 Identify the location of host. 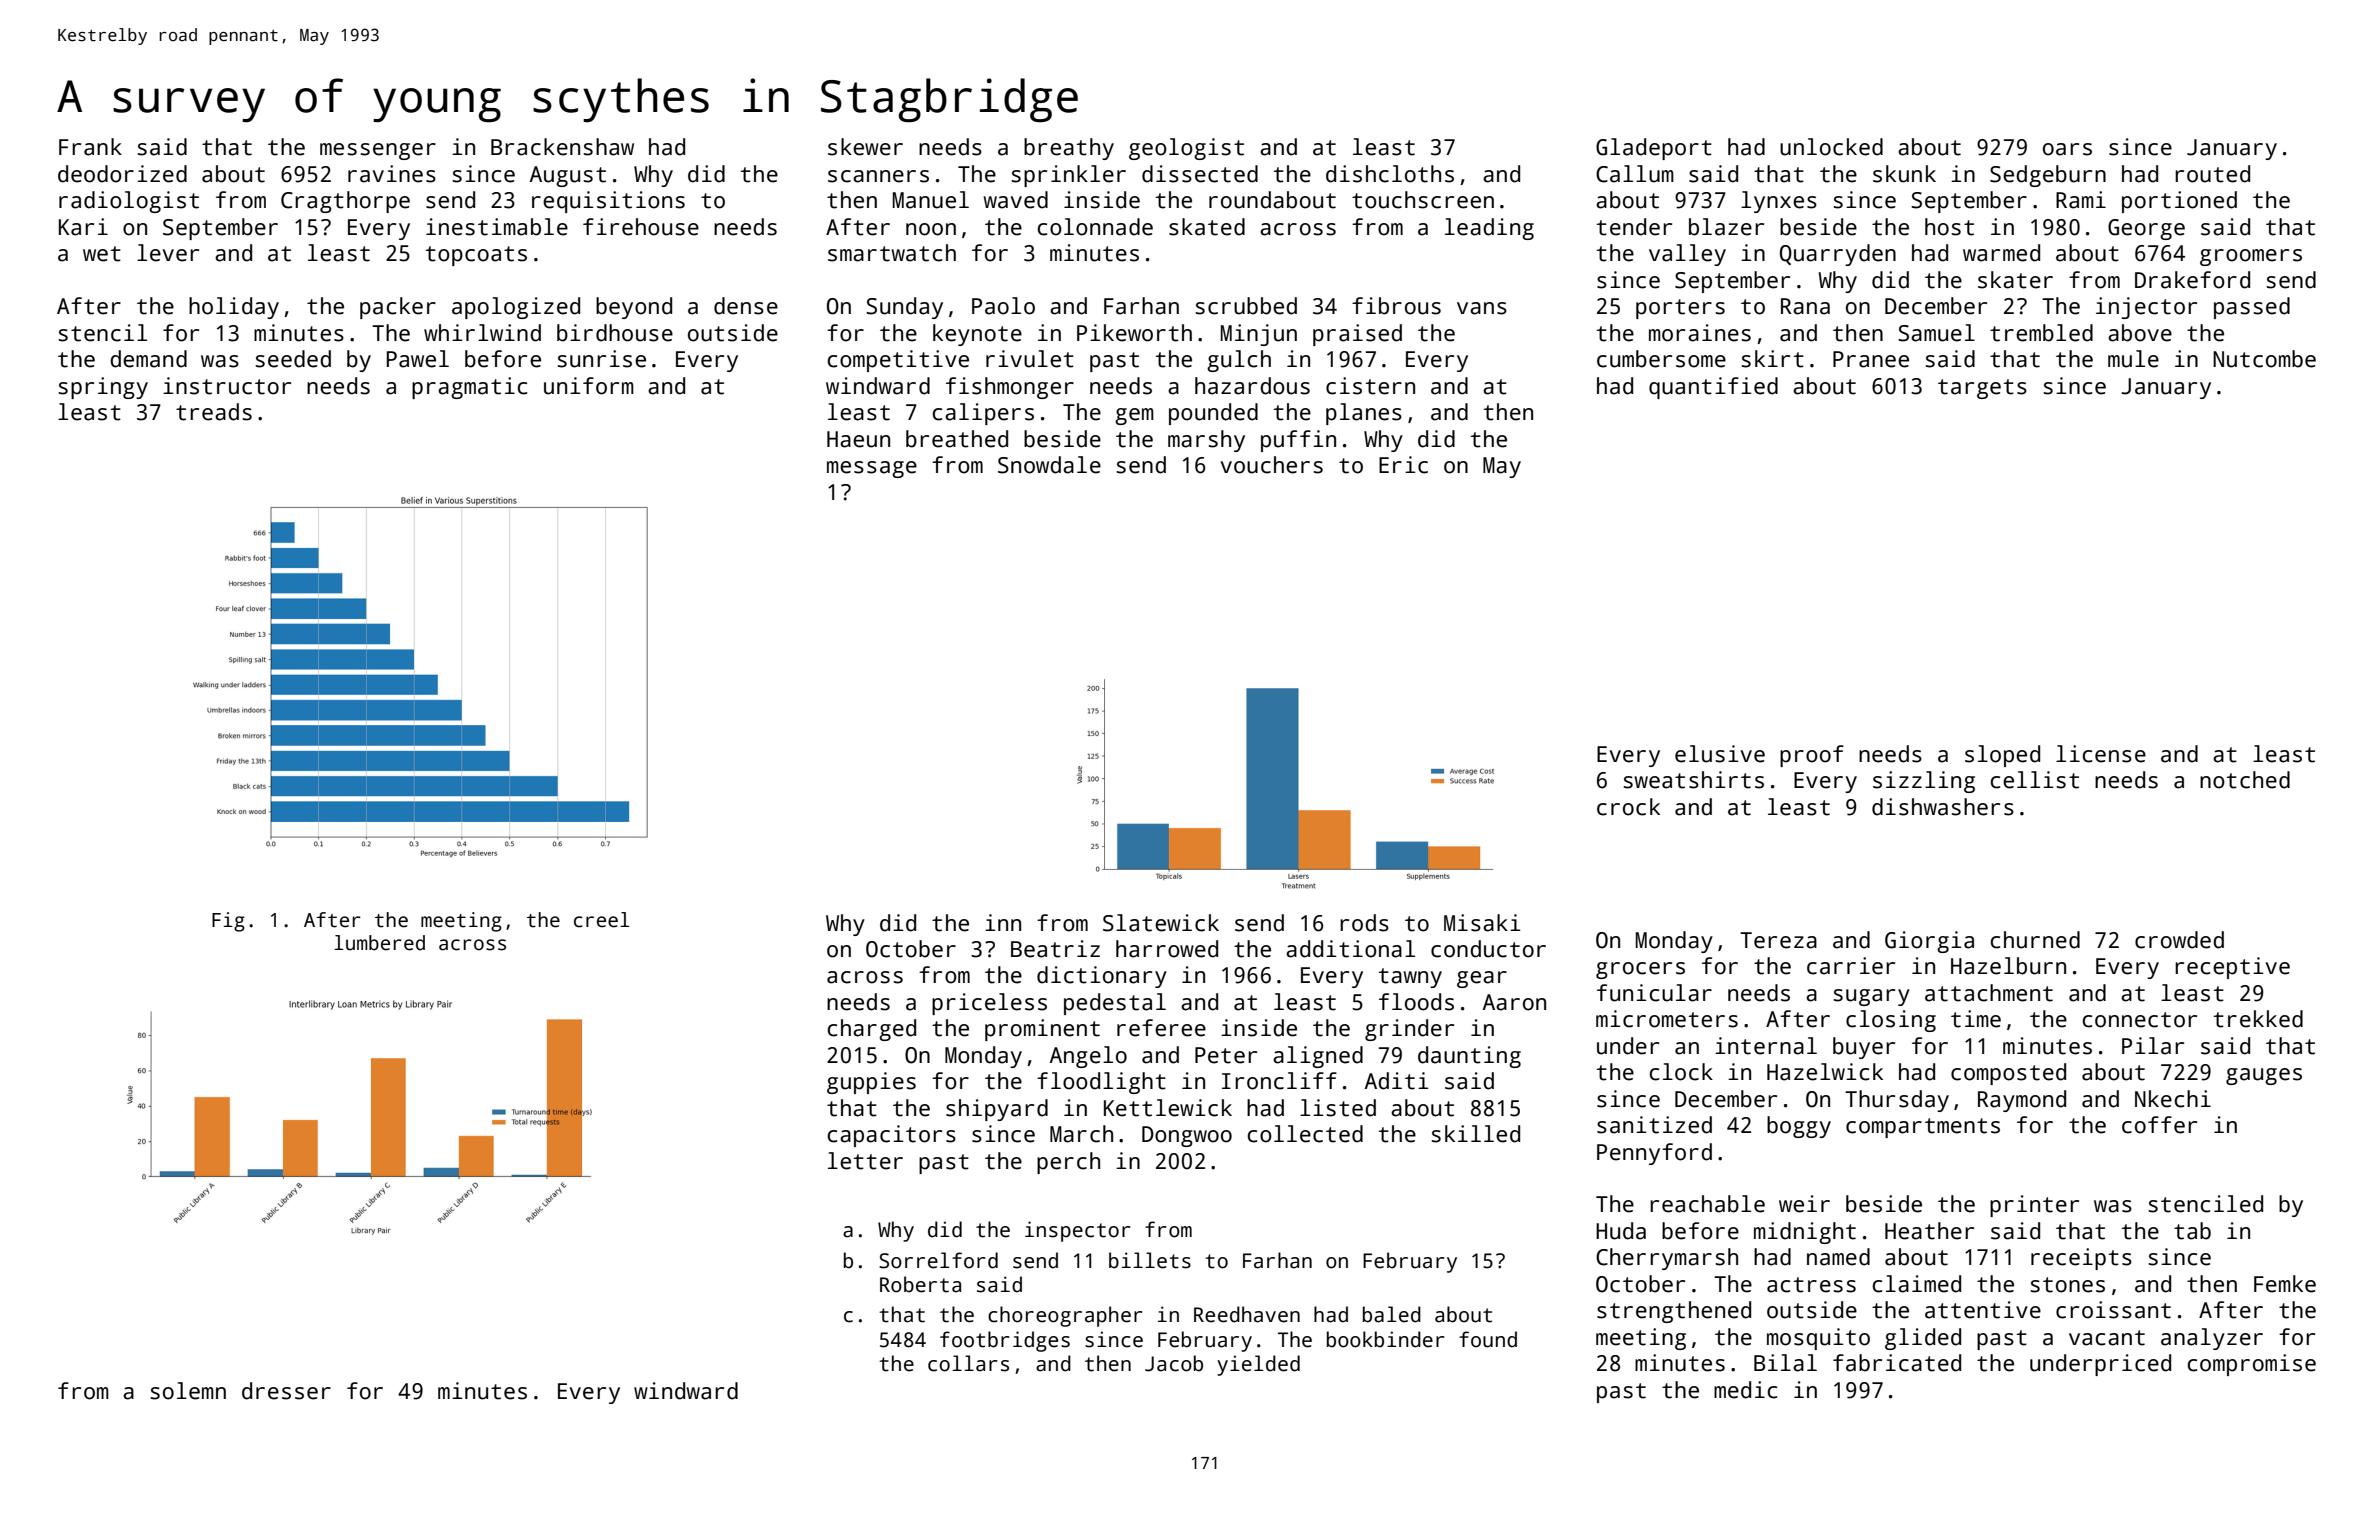
(1949, 227).
